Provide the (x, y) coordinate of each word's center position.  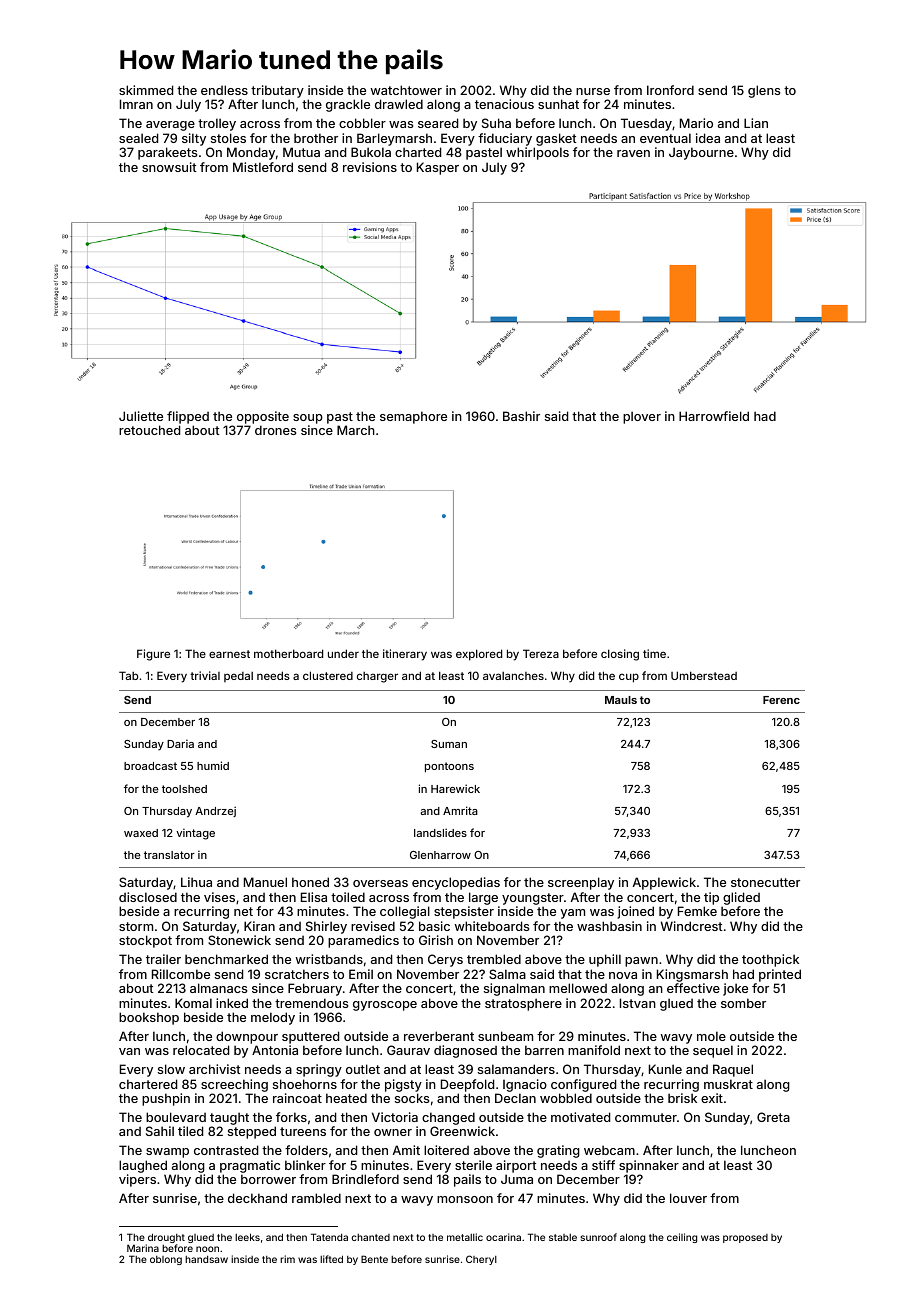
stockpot (145, 941)
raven (633, 153)
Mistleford (263, 167)
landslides (440, 832)
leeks (247, 1237)
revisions (370, 167)
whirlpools (537, 153)
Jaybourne (701, 153)
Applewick (664, 883)
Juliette (141, 416)
